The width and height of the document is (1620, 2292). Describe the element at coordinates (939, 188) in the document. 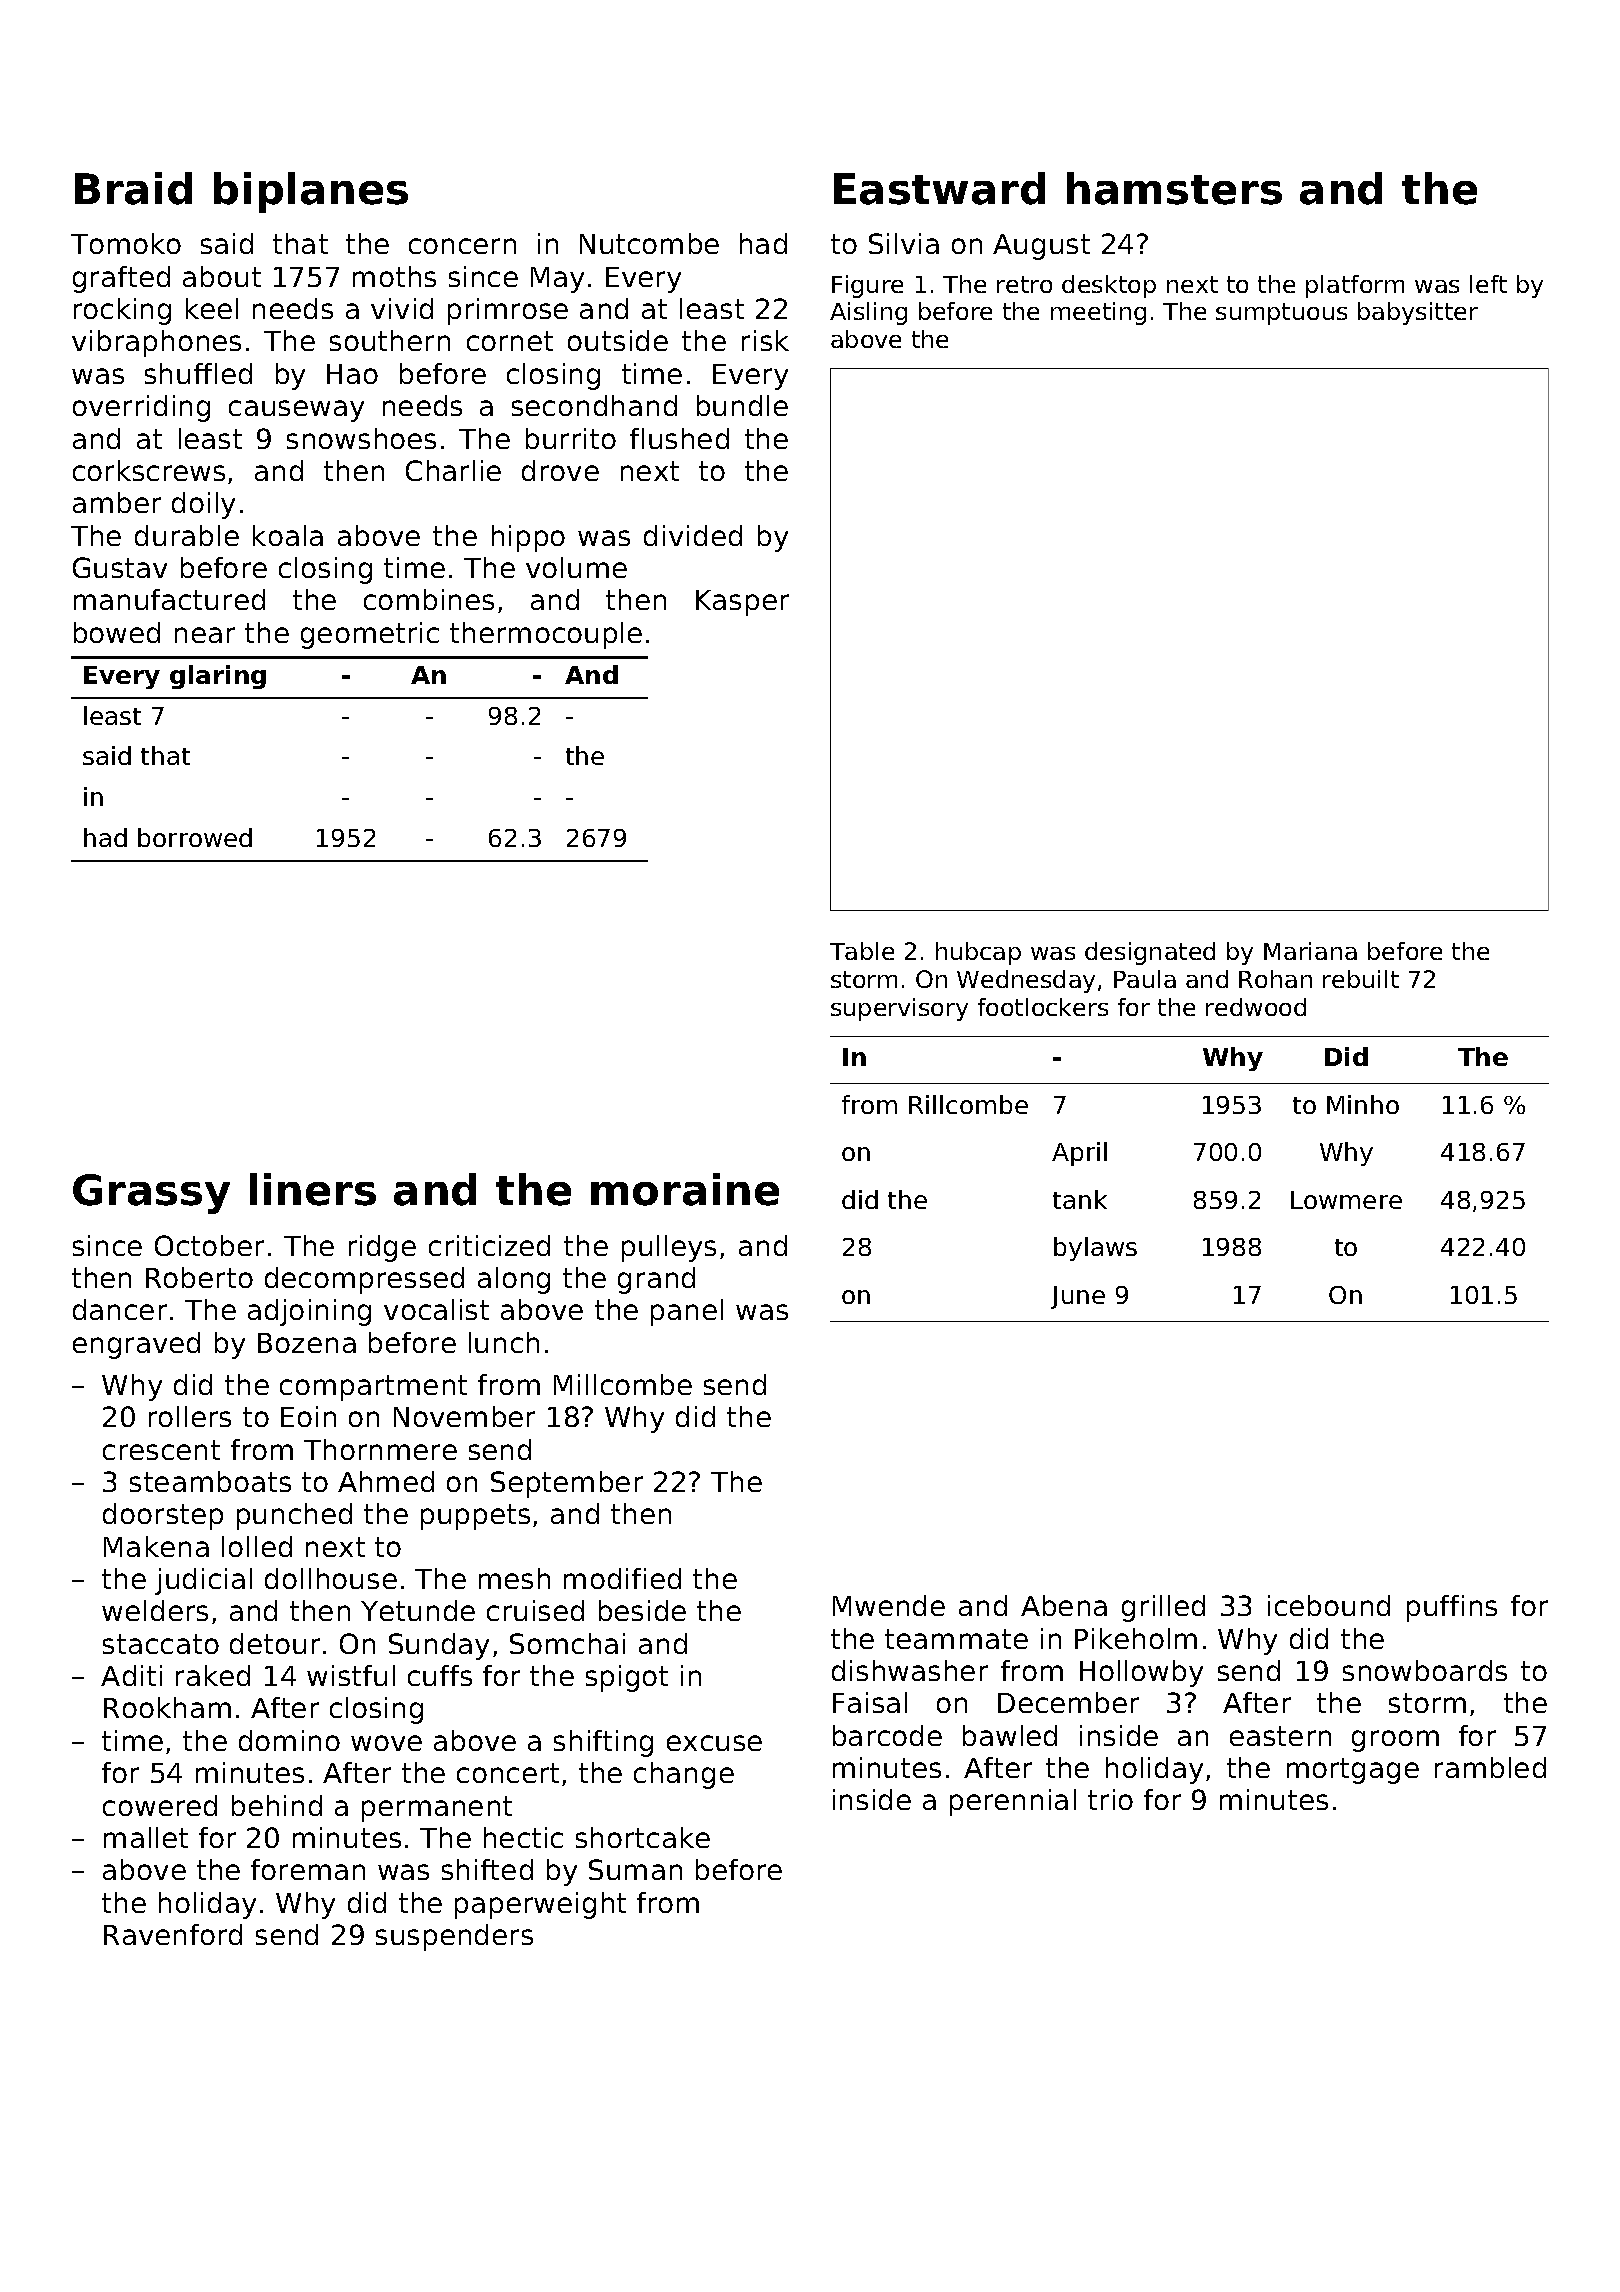

I see `Eastward` at that location.
